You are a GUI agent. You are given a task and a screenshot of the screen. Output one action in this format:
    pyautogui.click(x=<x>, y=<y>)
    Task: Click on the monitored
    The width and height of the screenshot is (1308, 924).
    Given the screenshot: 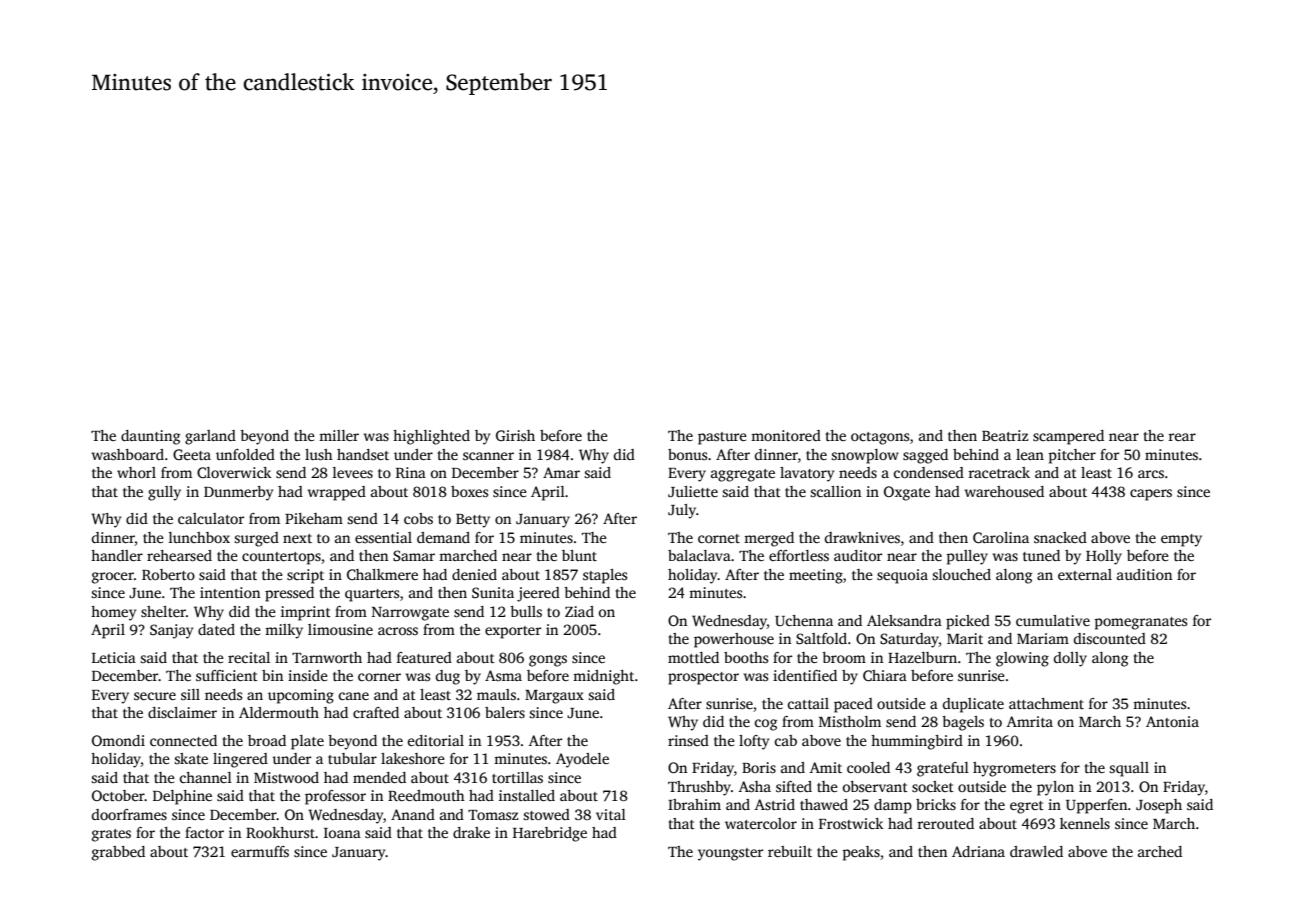 What is the action you would take?
    pyautogui.click(x=786, y=435)
